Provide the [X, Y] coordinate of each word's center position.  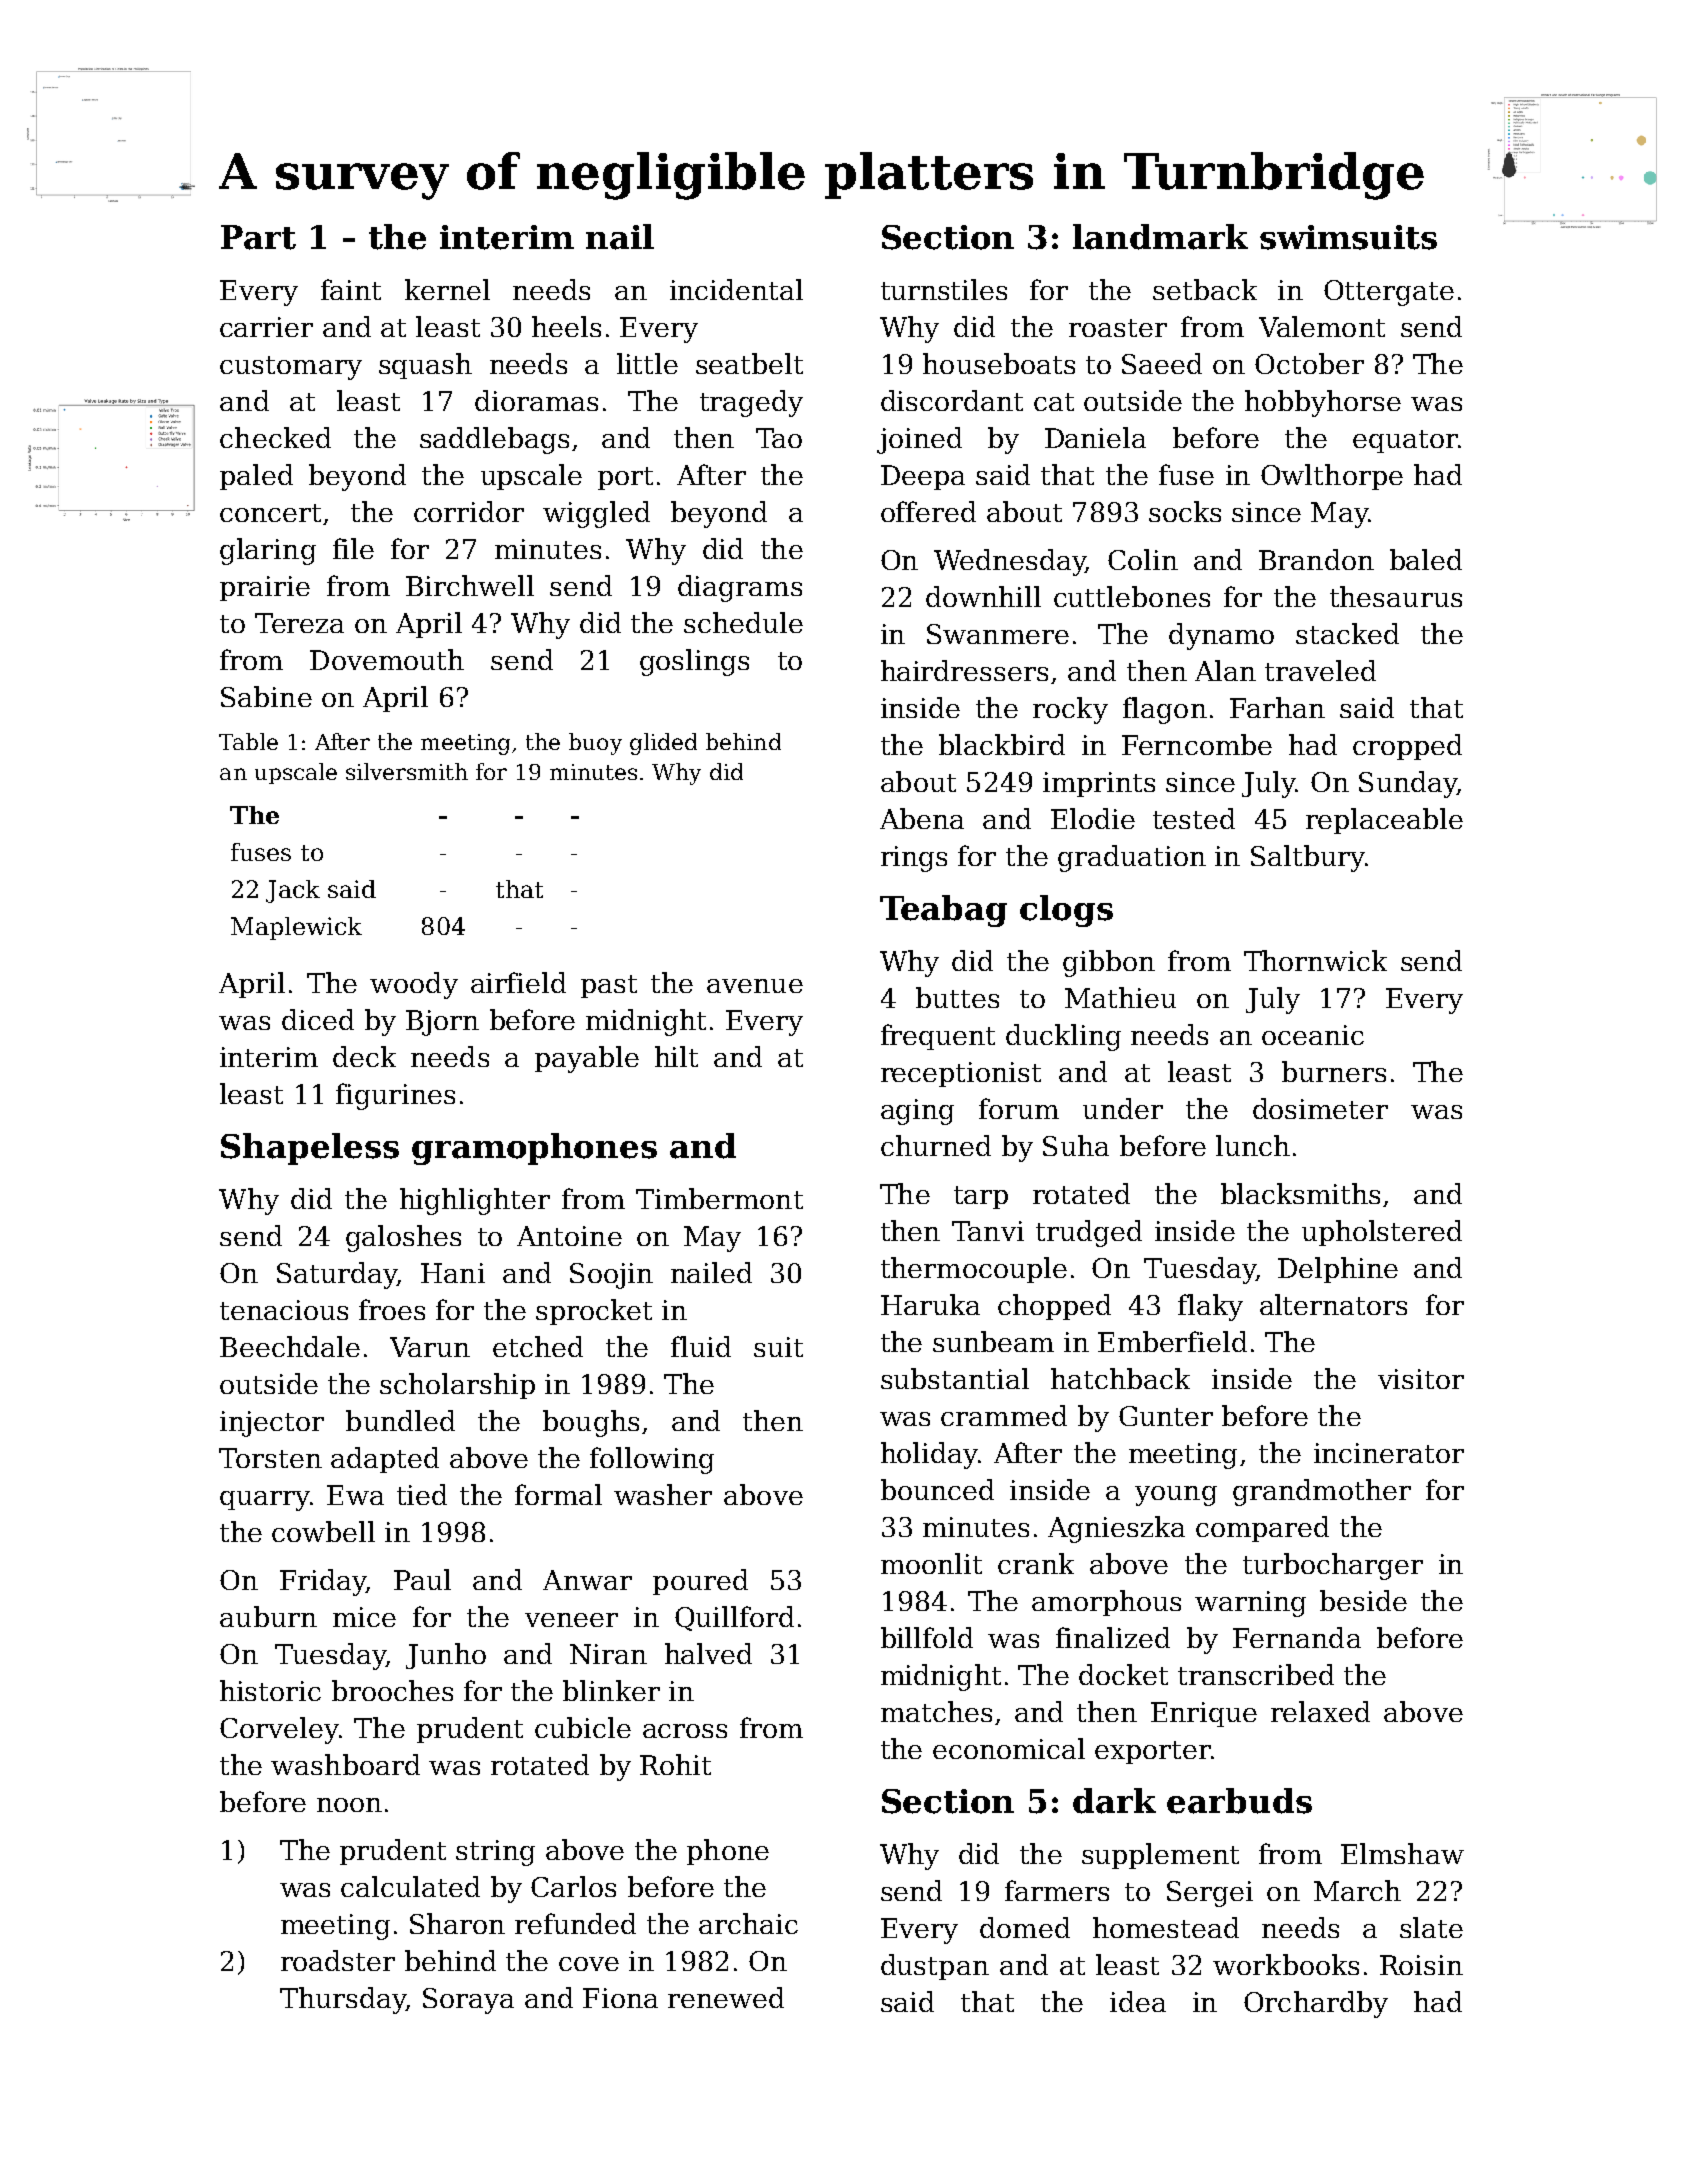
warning [1250, 1604]
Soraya [468, 2001]
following [652, 1460]
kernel [447, 289]
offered [928, 511]
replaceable [1384, 821]
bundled [400, 1420]
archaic [748, 1923]
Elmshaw [1402, 1853]
